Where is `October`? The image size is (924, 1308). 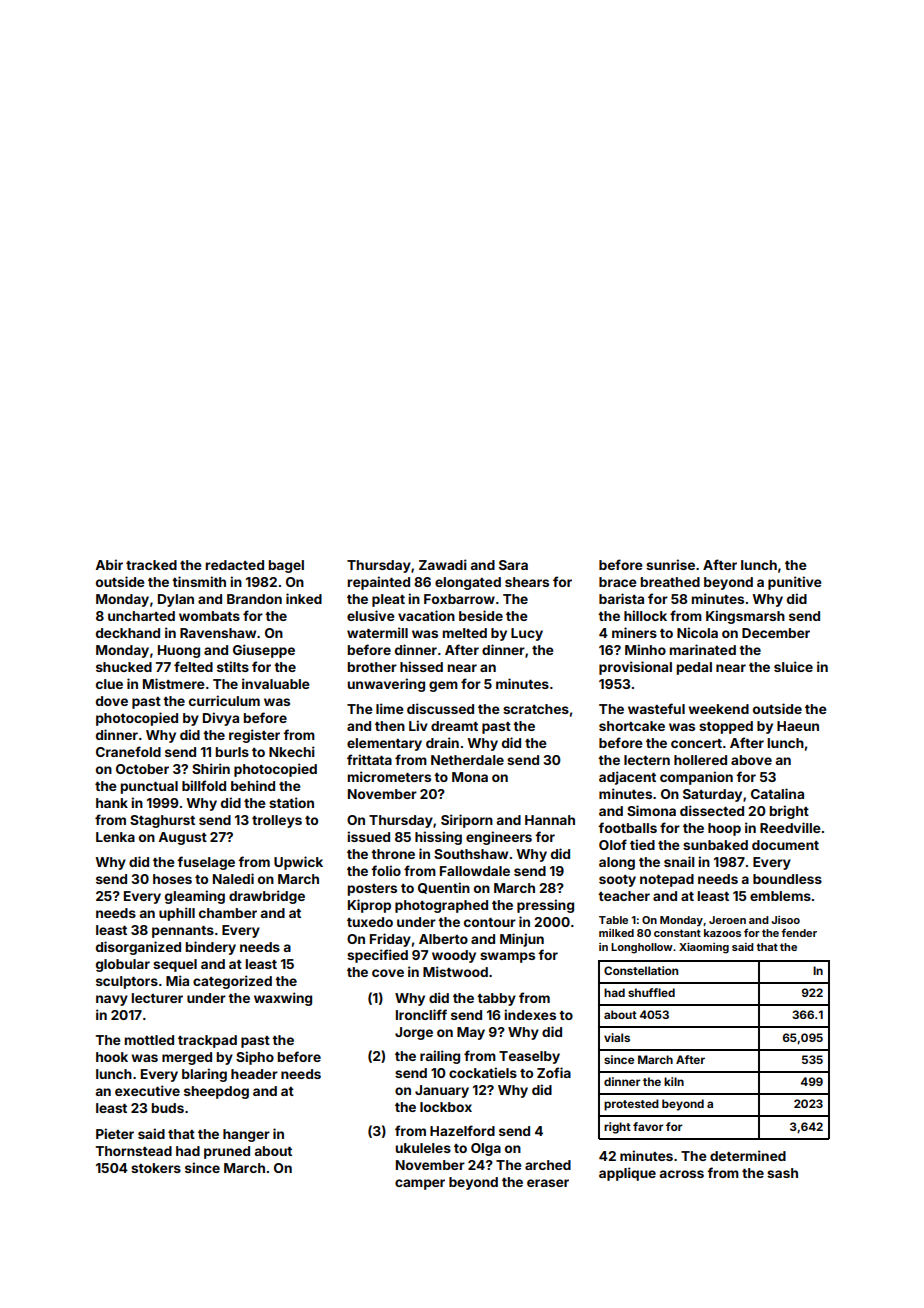
October is located at coordinates (142, 769).
